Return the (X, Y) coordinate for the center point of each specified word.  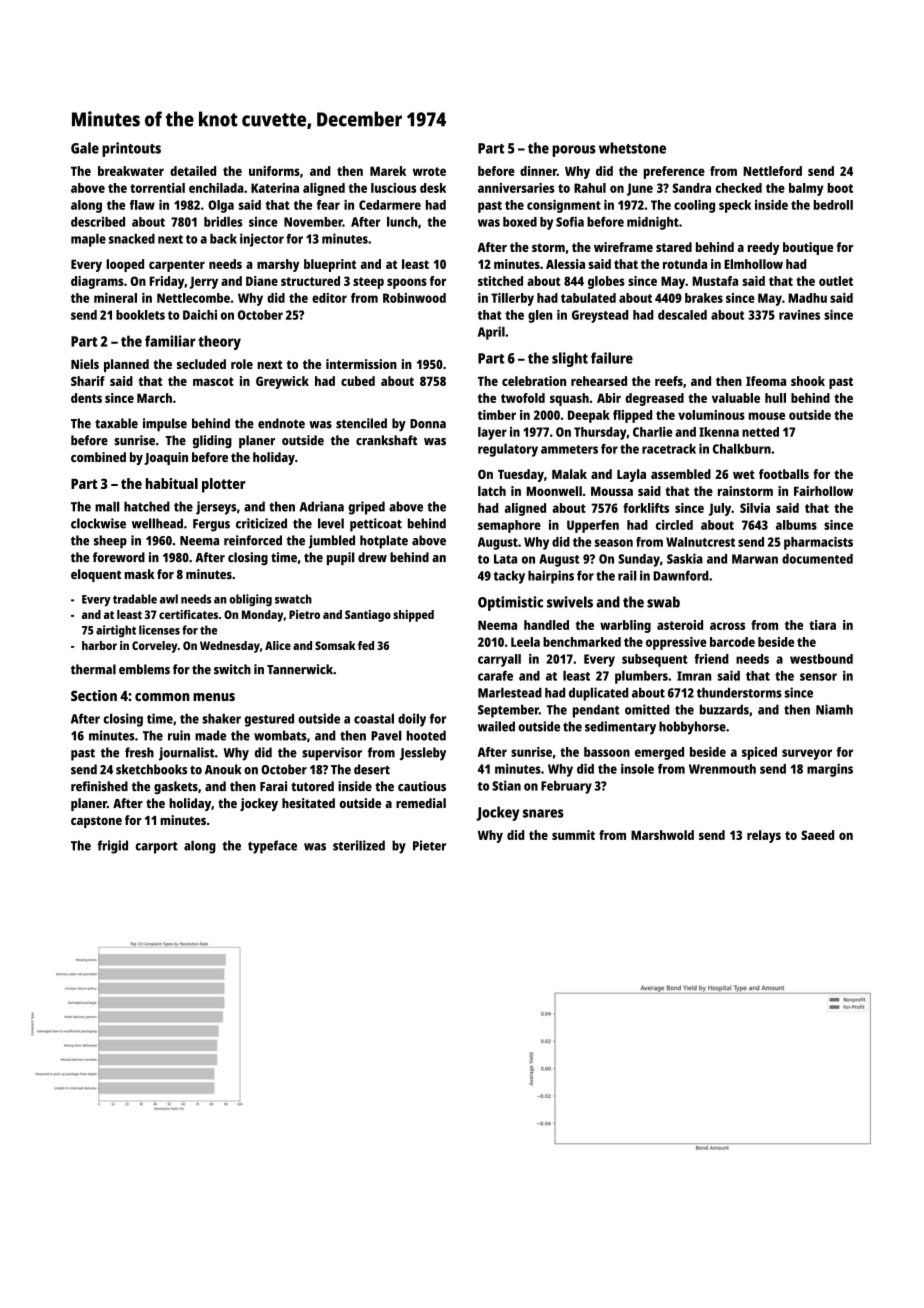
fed (366, 645)
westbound (821, 659)
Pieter (429, 845)
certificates (188, 614)
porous (574, 151)
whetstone (632, 148)
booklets (140, 315)
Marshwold (662, 835)
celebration (534, 381)
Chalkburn (742, 448)
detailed (193, 171)
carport (157, 848)
